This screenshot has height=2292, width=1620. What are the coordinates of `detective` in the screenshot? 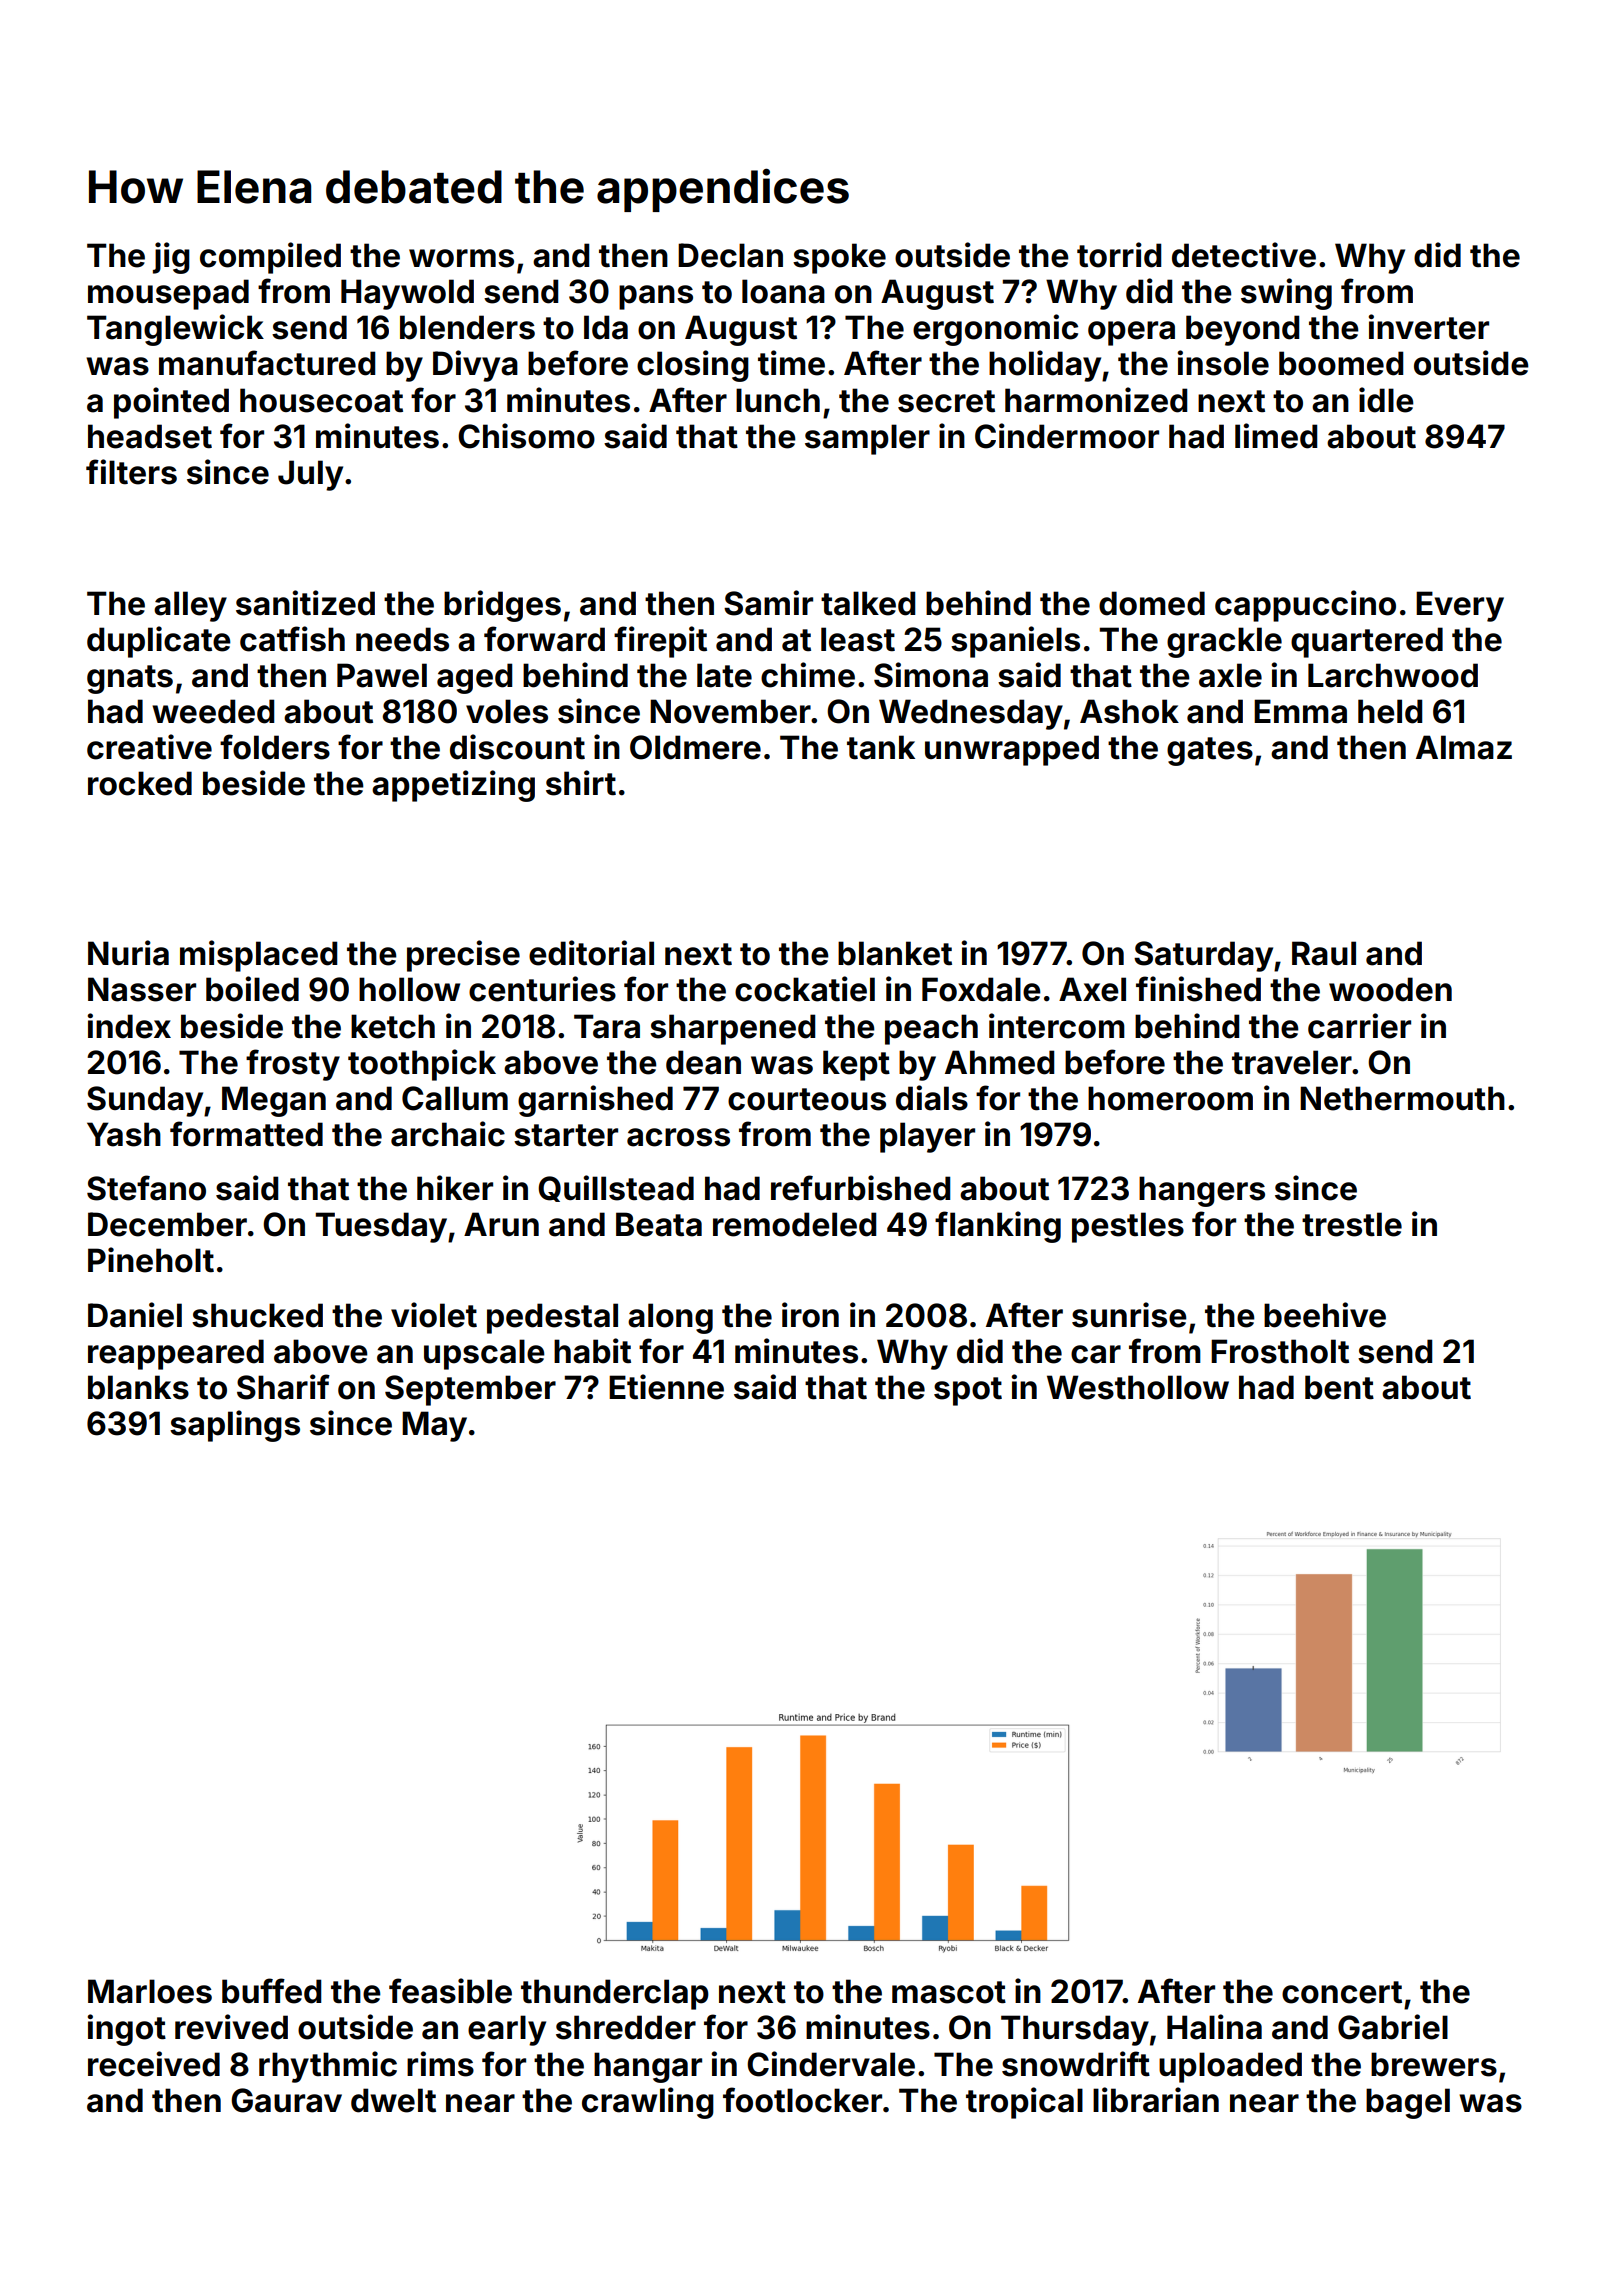 It's located at (1244, 255).
